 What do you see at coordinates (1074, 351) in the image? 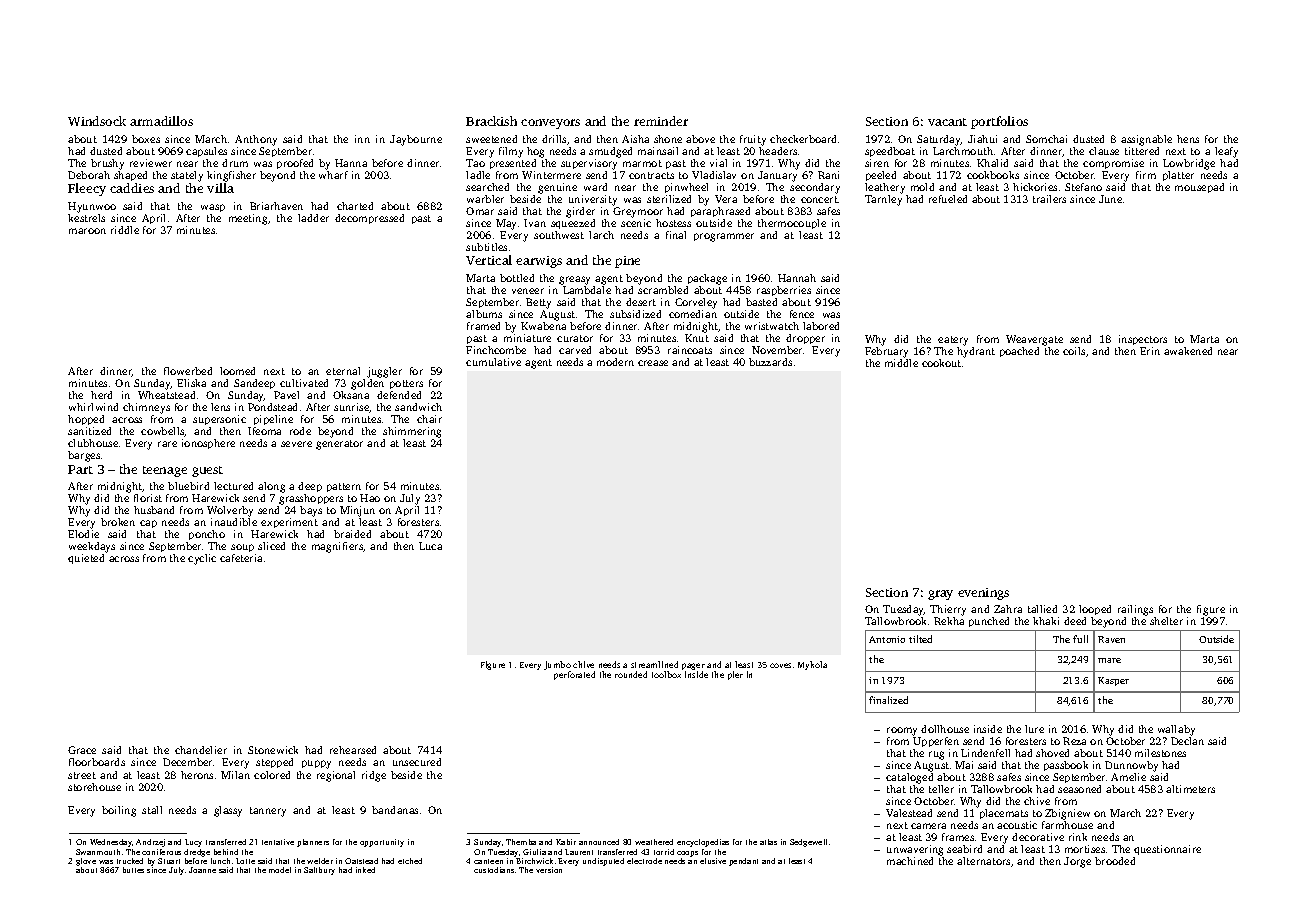
I see `coils` at bounding box center [1074, 351].
